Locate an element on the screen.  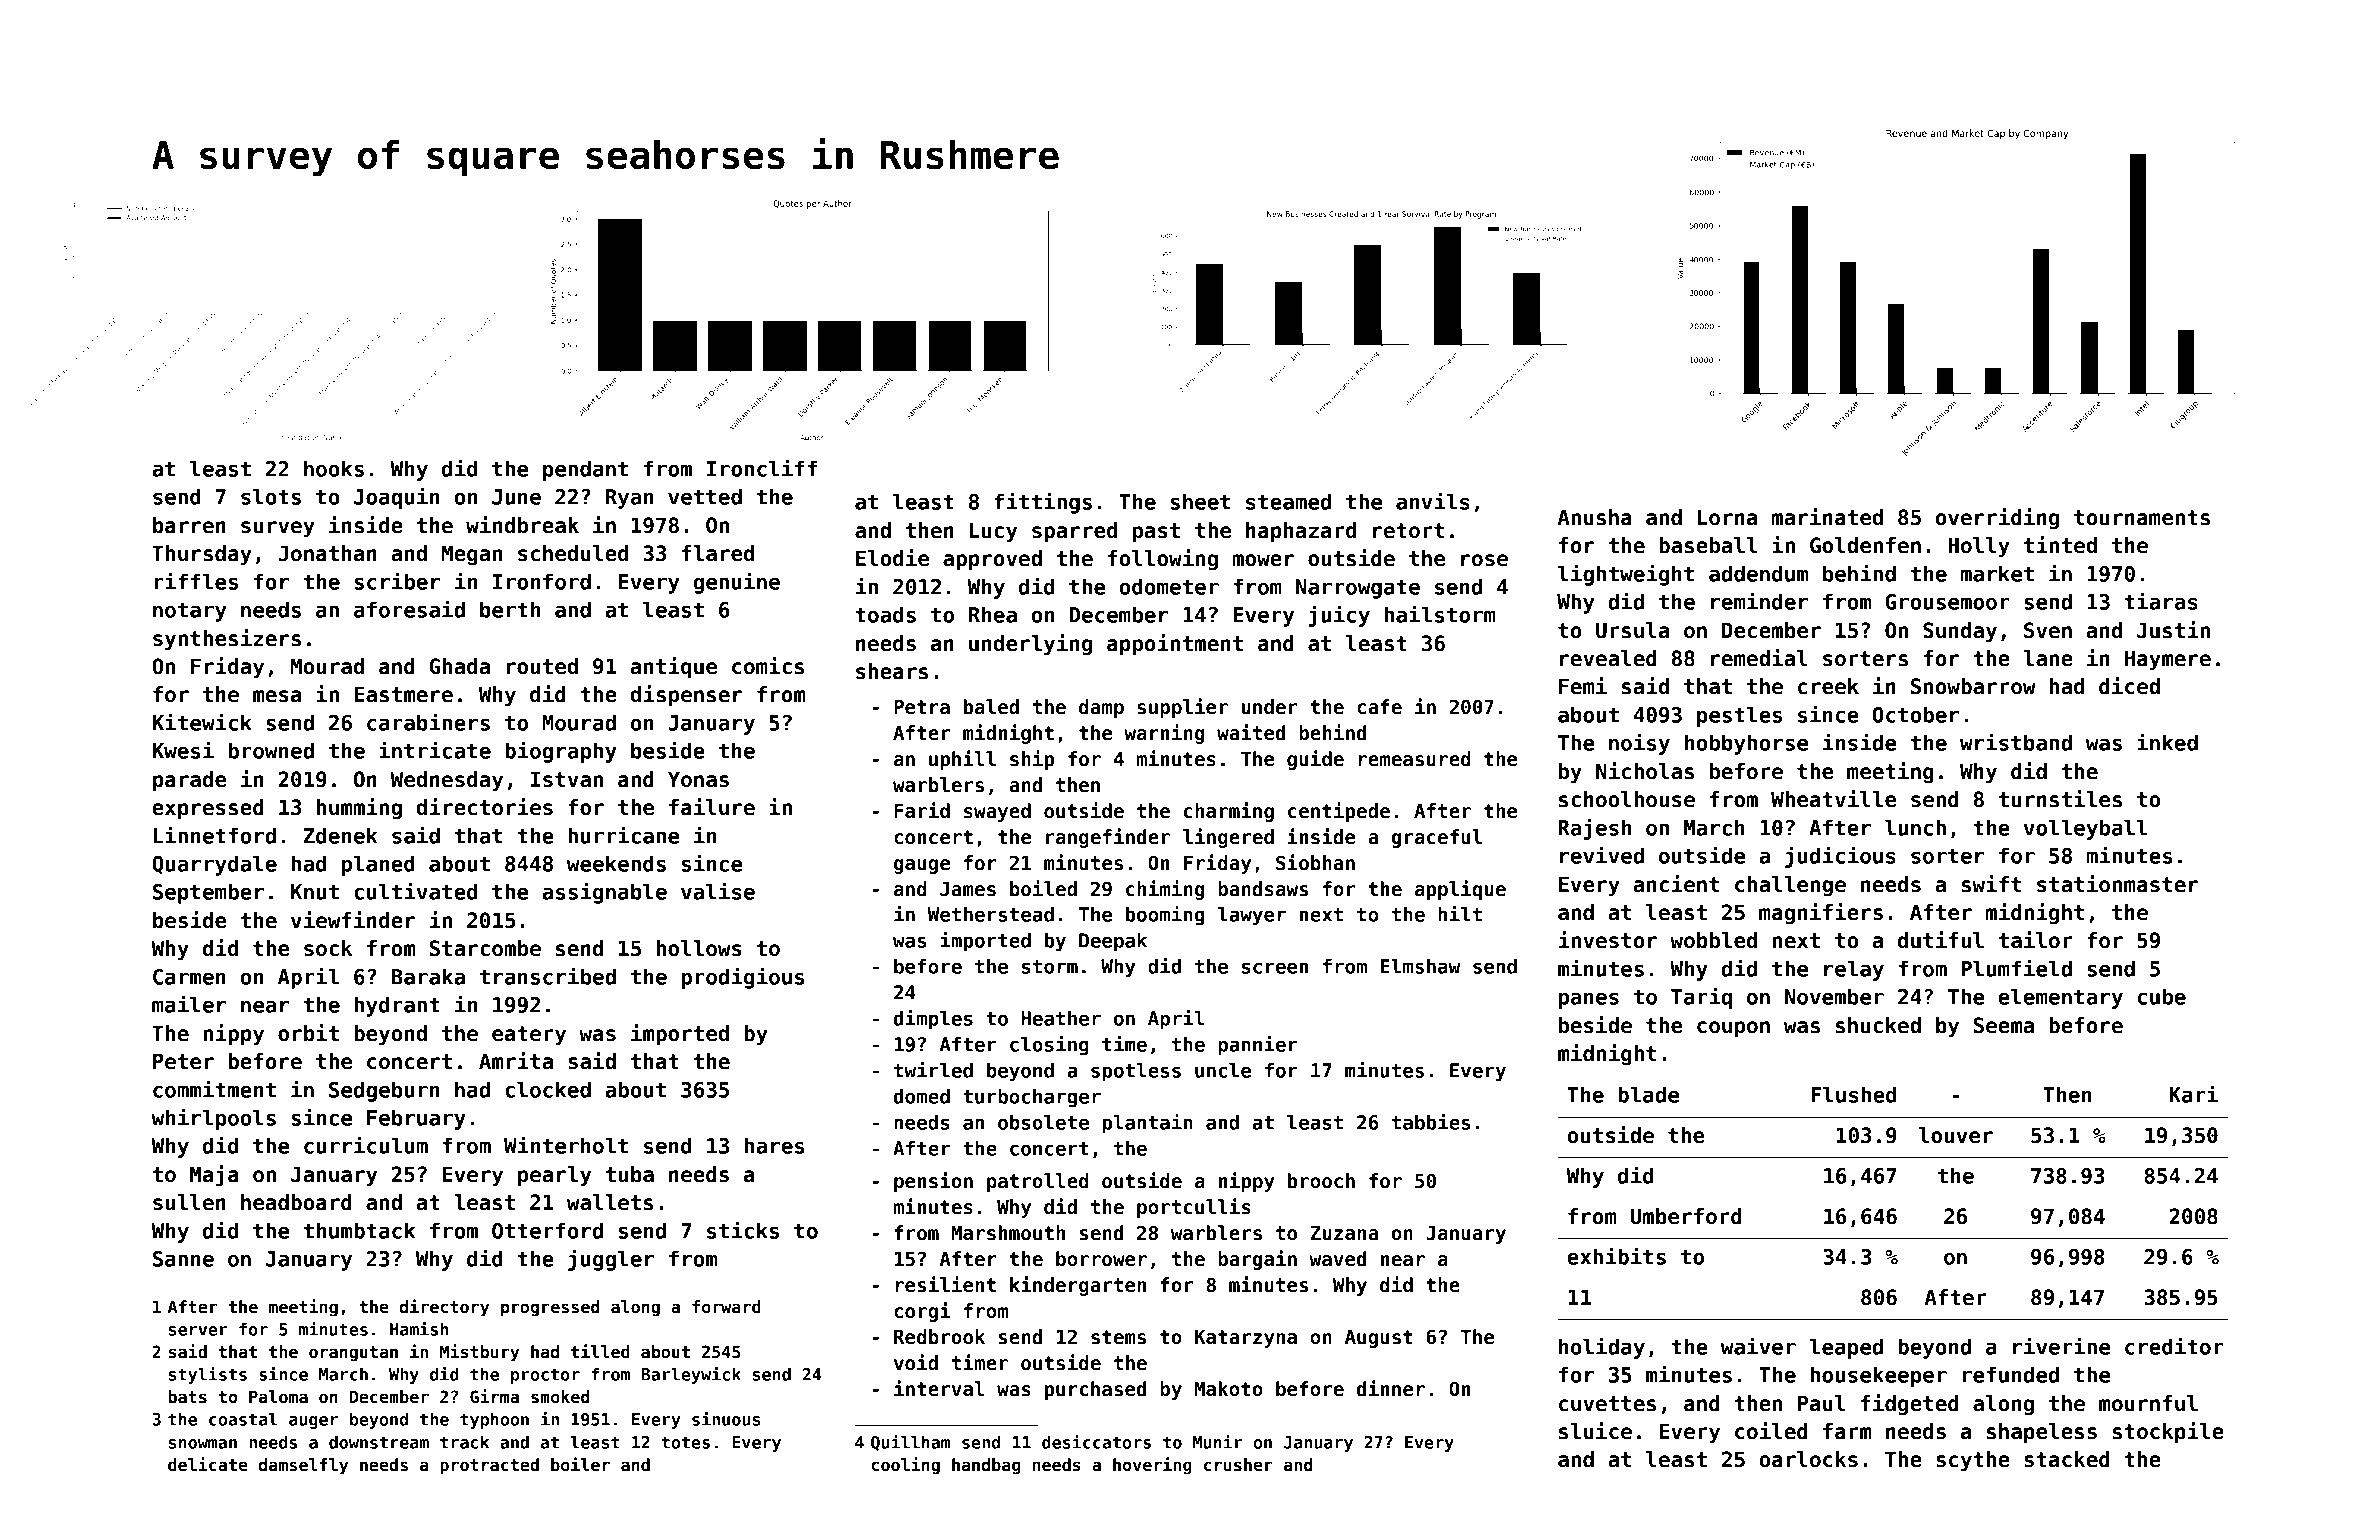
server is located at coordinates (198, 1331).
